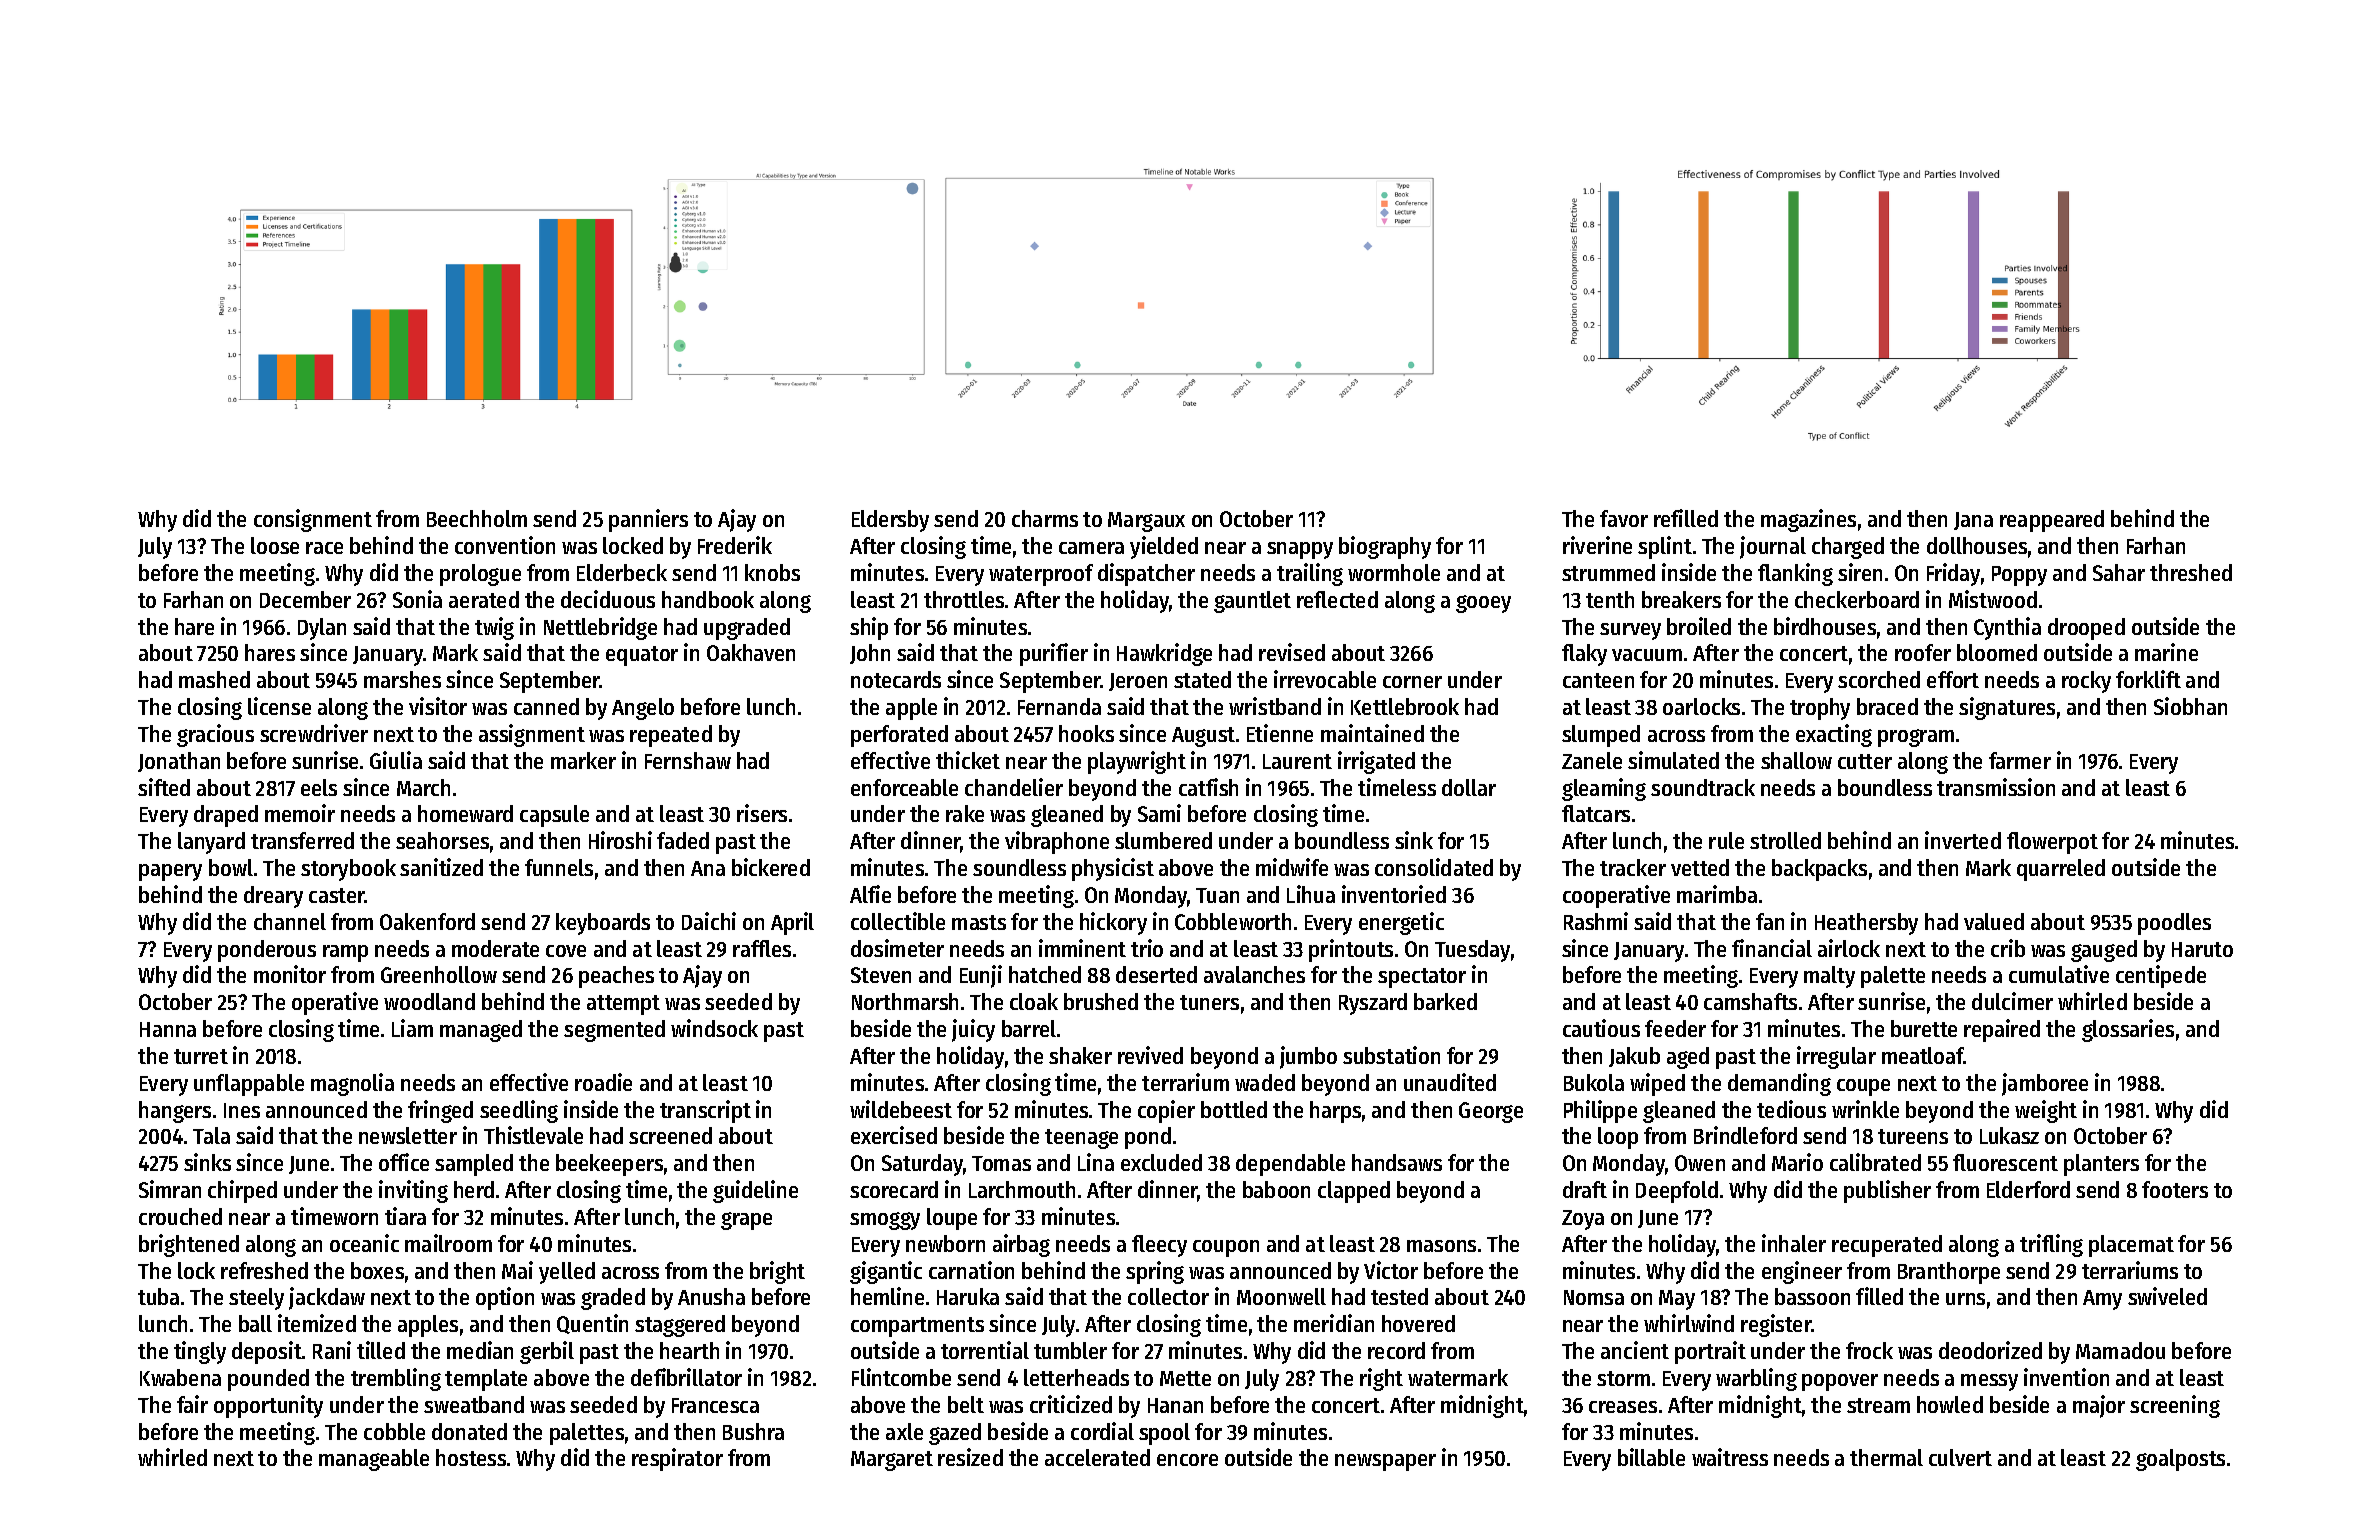 The image size is (2380, 1540). What do you see at coordinates (1960, 1457) in the page?
I see `culvert` at bounding box center [1960, 1457].
